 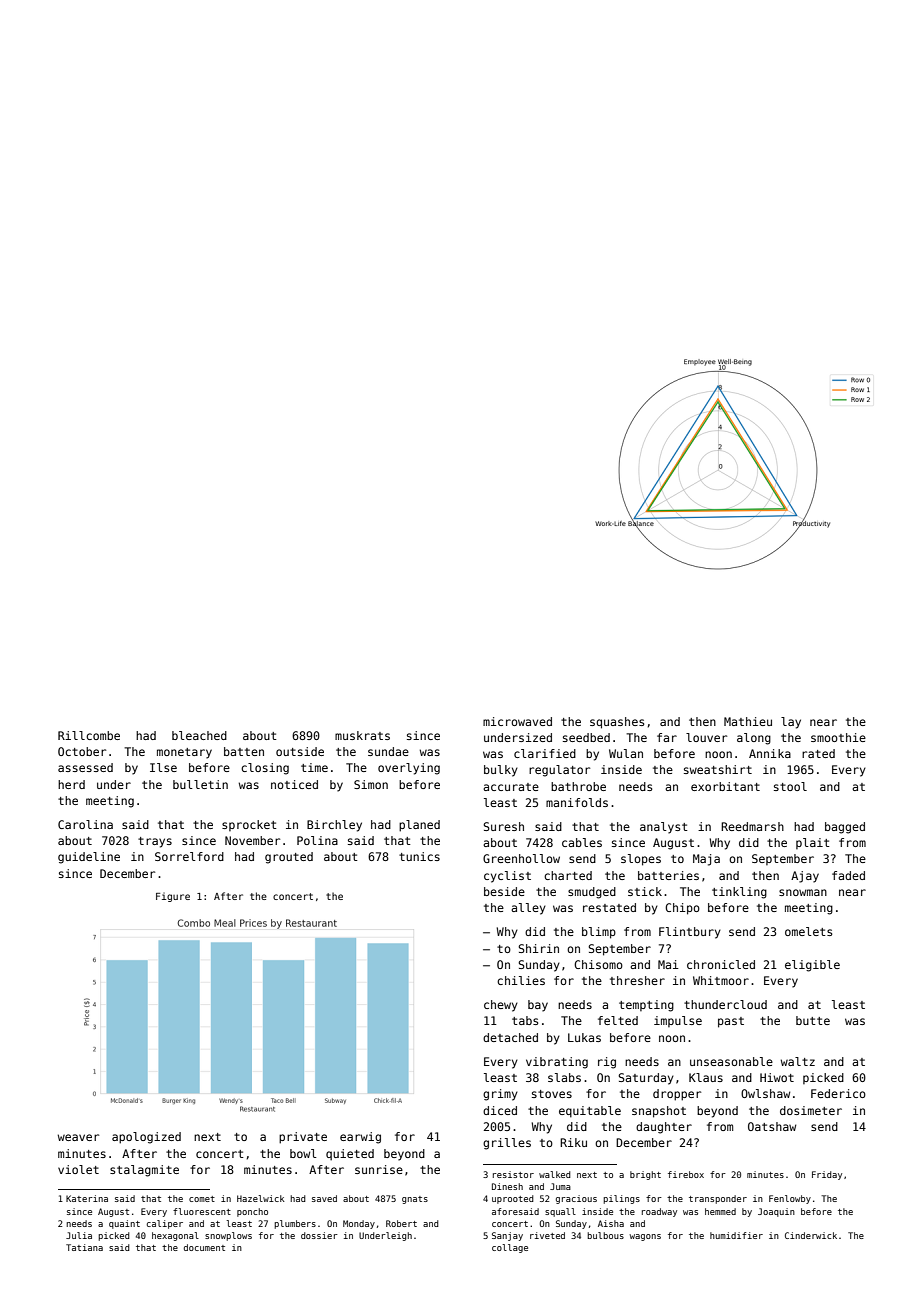 I want to click on Owlshaw, so click(x=765, y=1093).
